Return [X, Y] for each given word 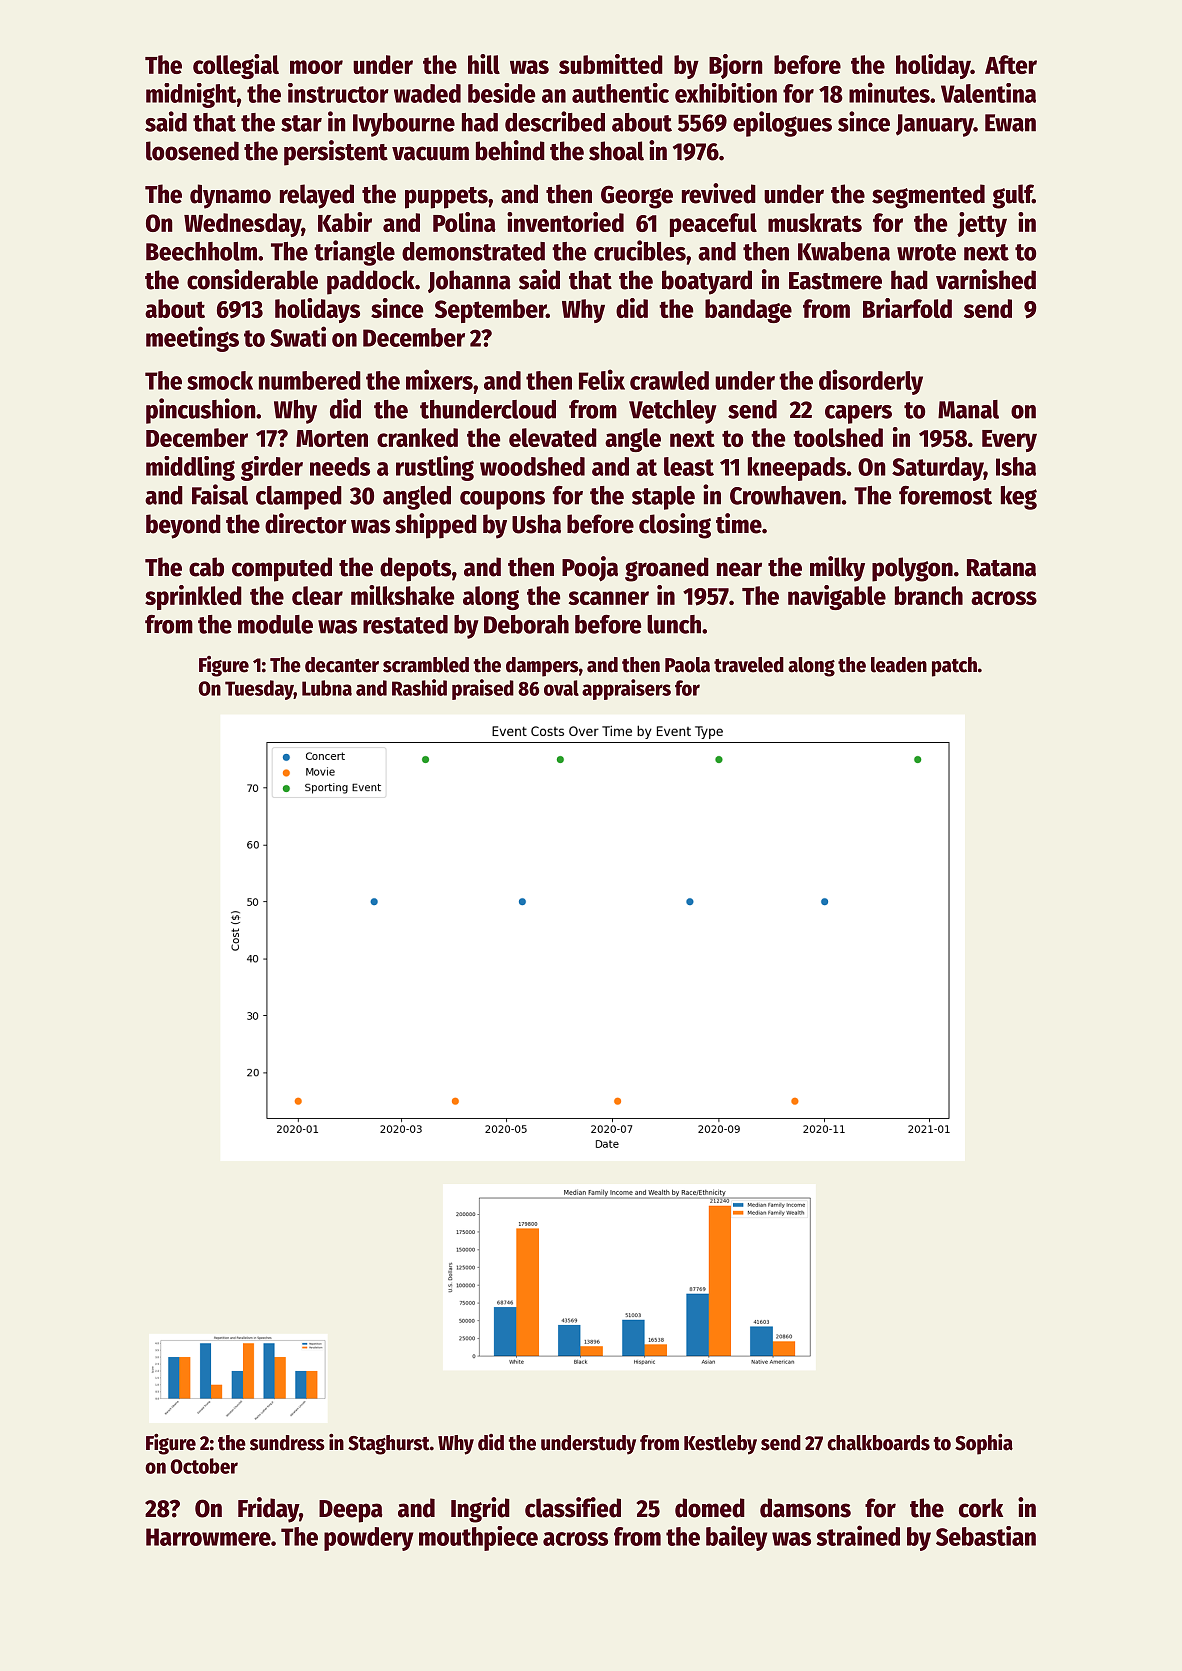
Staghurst [389, 1445]
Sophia [984, 1444]
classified [573, 1507]
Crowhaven [785, 495]
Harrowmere [208, 1537]
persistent [336, 153]
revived [719, 193]
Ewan [1010, 123]
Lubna [327, 688]
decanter [342, 665]
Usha [536, 524]
